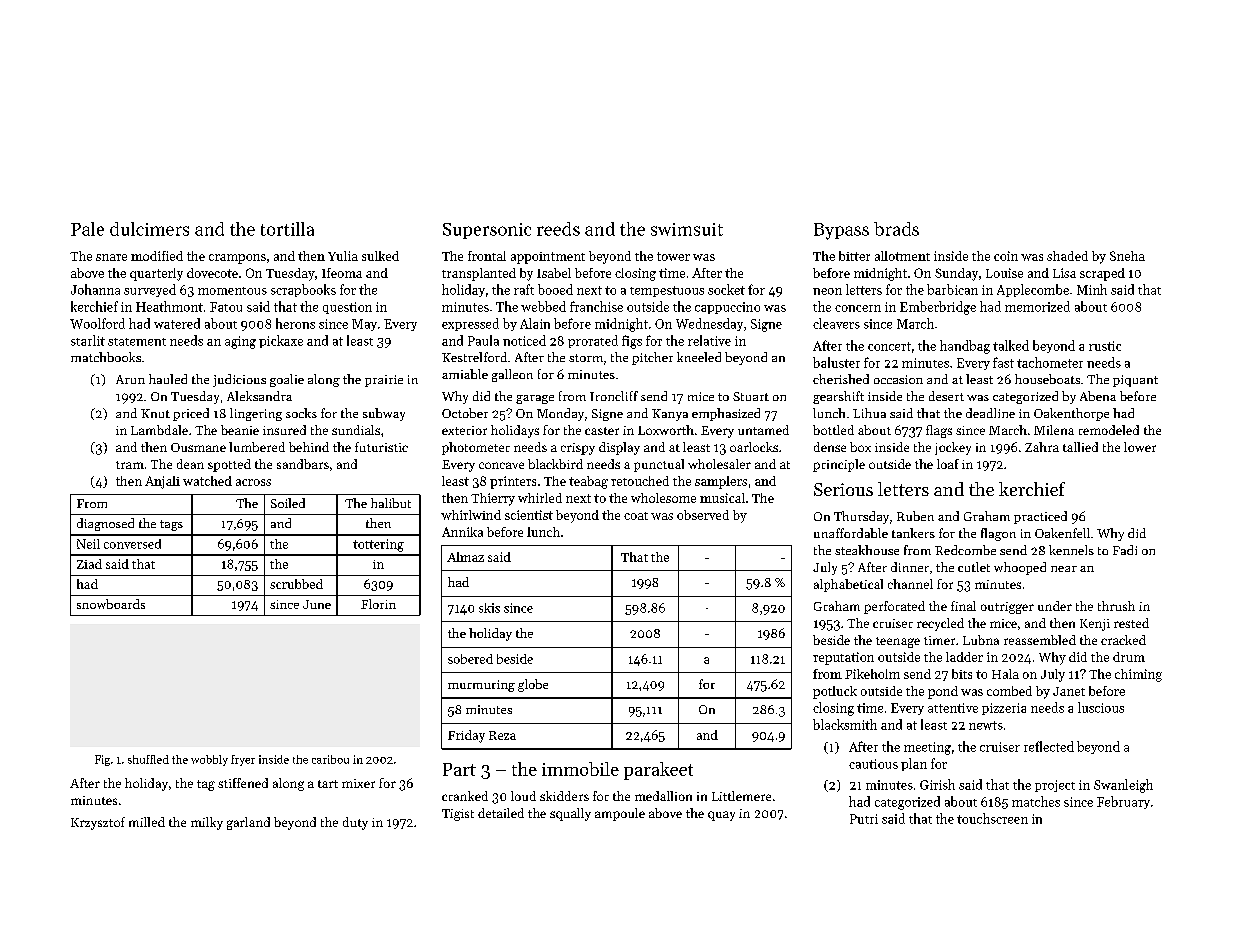 Image resolution: width=1233 pixels, height=952 pixels. I want to click on modified, so click(157, 256).
